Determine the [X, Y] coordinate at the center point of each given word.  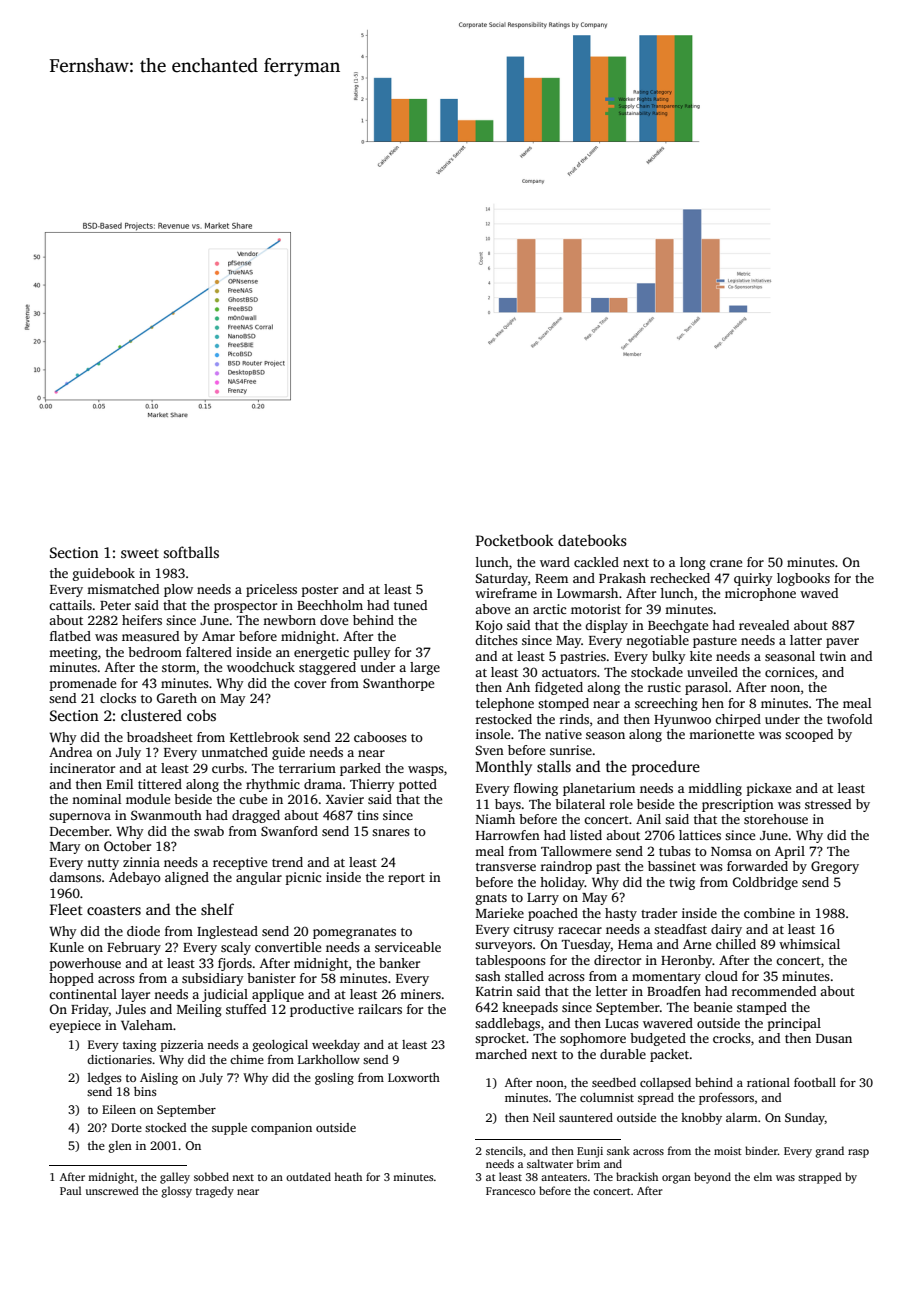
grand [829, 1152]
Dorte [126, 1127]
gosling [334, 1079]
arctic [549, 609]
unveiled [712, 672]
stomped [563, 704]
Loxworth [414, 1077]
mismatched [123, 589]
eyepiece [75, 1026]
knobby [701, 1119]
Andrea [71, 752]
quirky [753, 579]
